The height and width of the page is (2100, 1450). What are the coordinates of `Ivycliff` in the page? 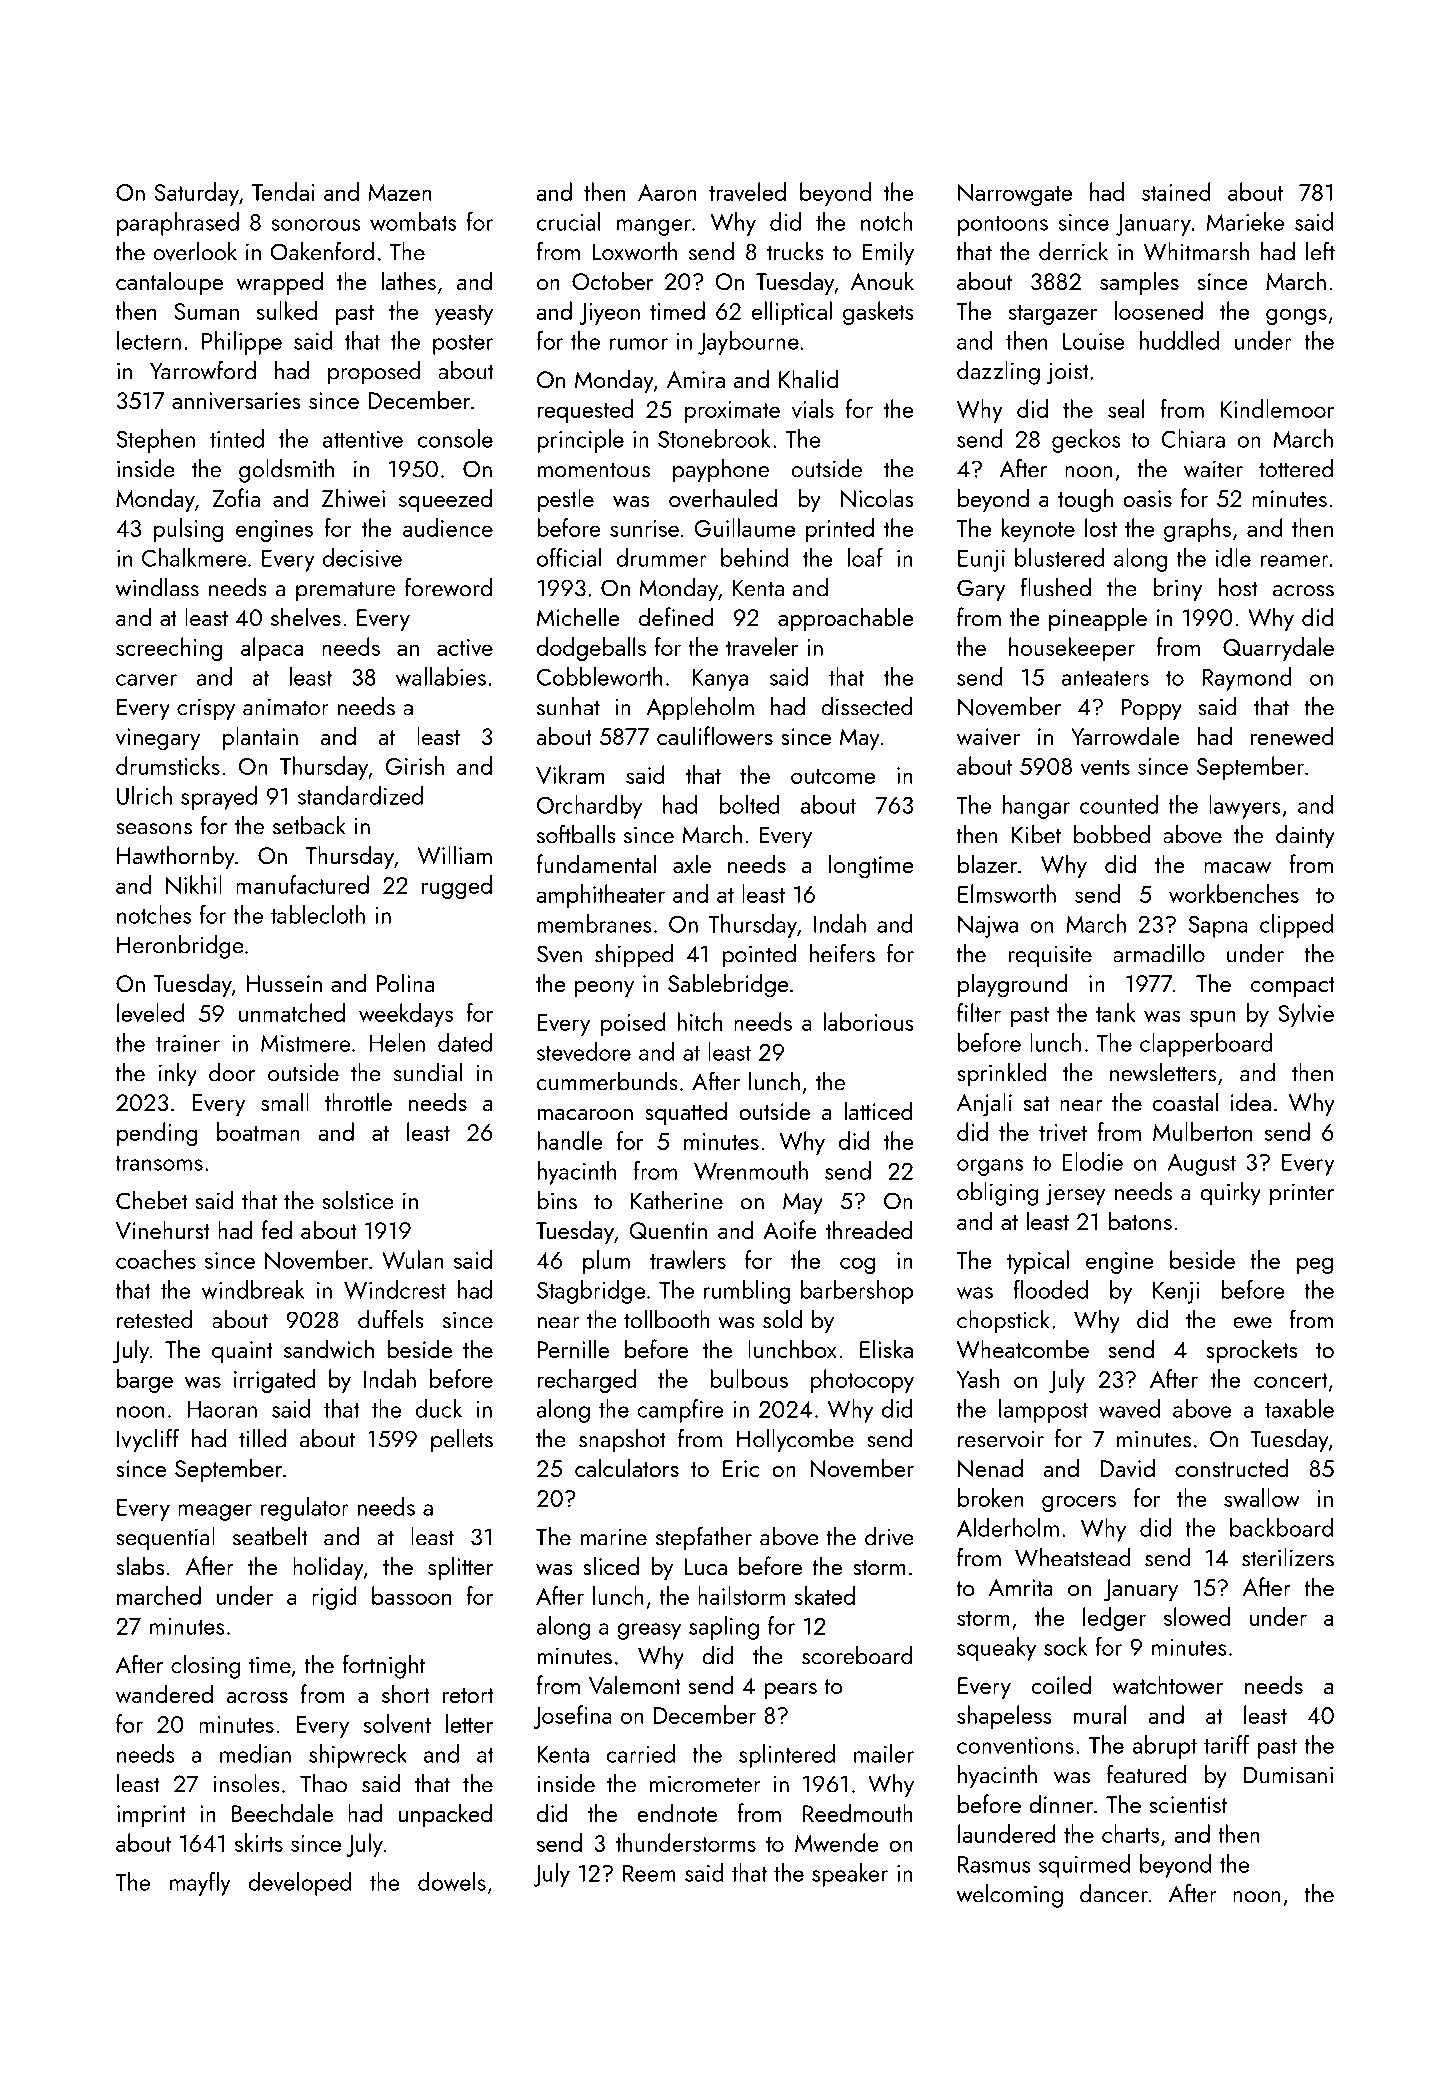 It's located at (148, 1440).
